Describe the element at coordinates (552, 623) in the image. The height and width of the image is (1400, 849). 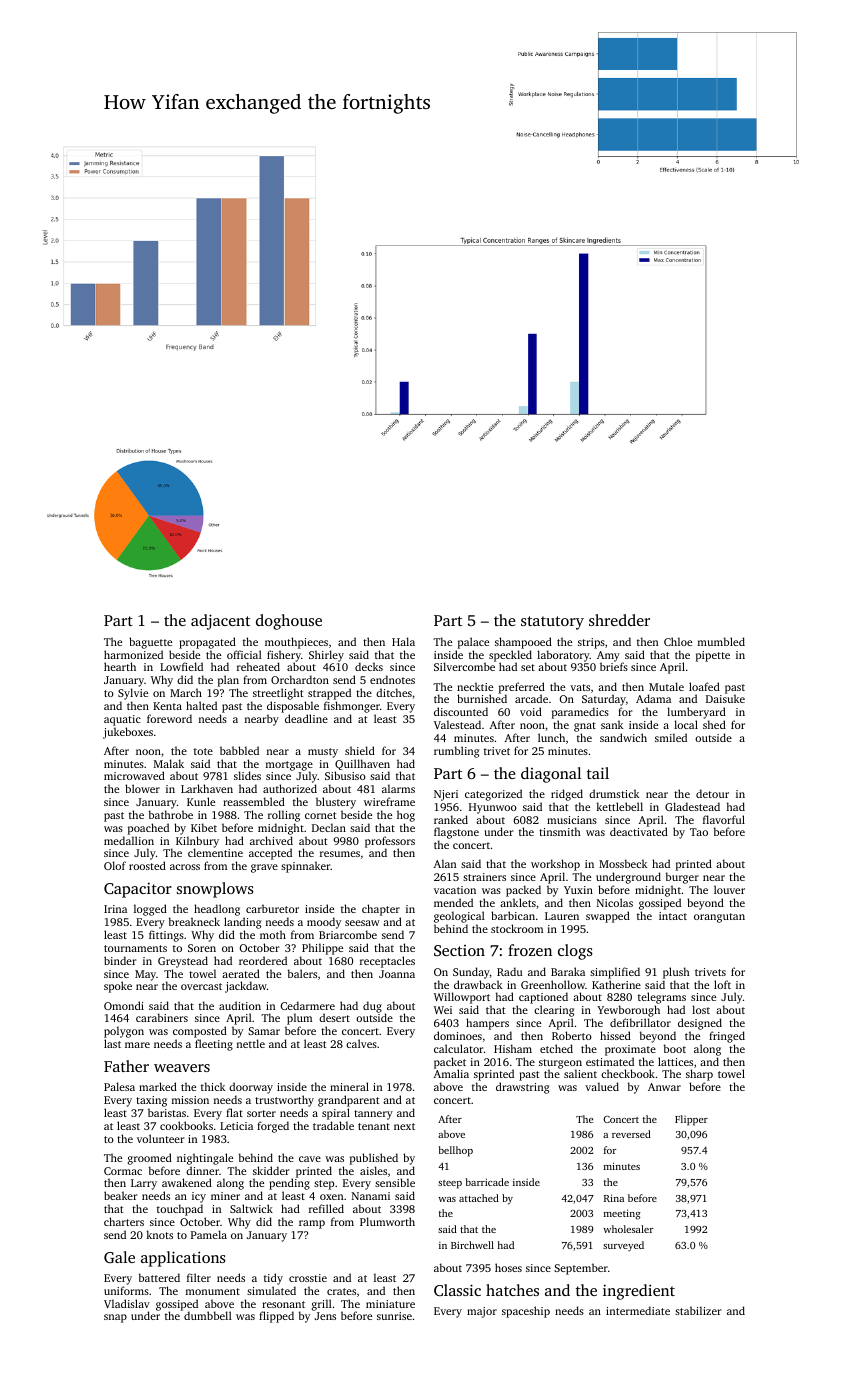
I see `statutory` at that location.
